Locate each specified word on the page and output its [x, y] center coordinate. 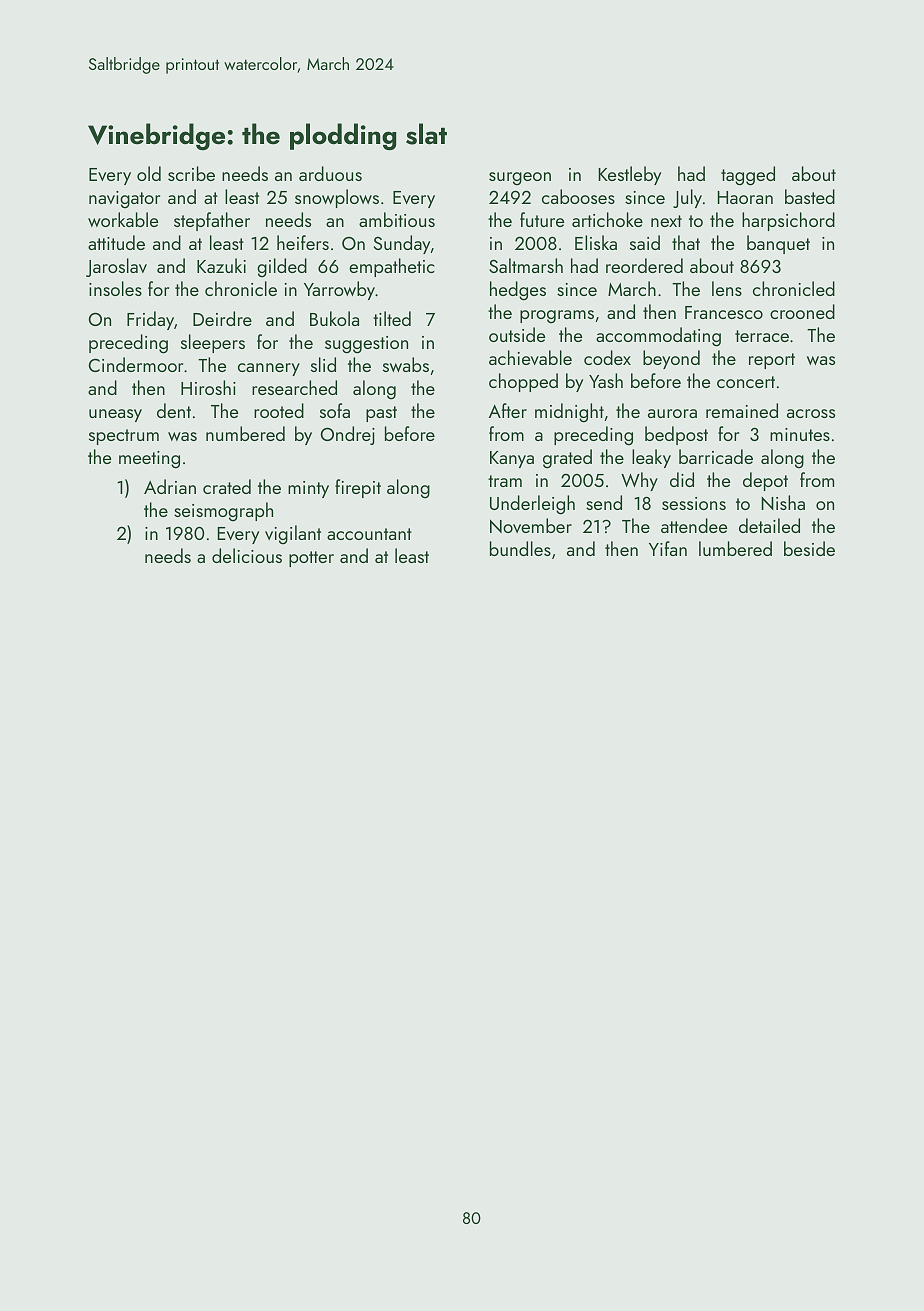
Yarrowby [339, 290]
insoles [115, 288]
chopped [523, 382]
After [508, 410]
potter [311, 559]
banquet [778, 244]
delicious [247, 555]
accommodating [658, 337]
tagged [748, 176]
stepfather [212, 221]
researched [294, 387]
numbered [245, 433]
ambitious [397, 219]
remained [742, 410]
